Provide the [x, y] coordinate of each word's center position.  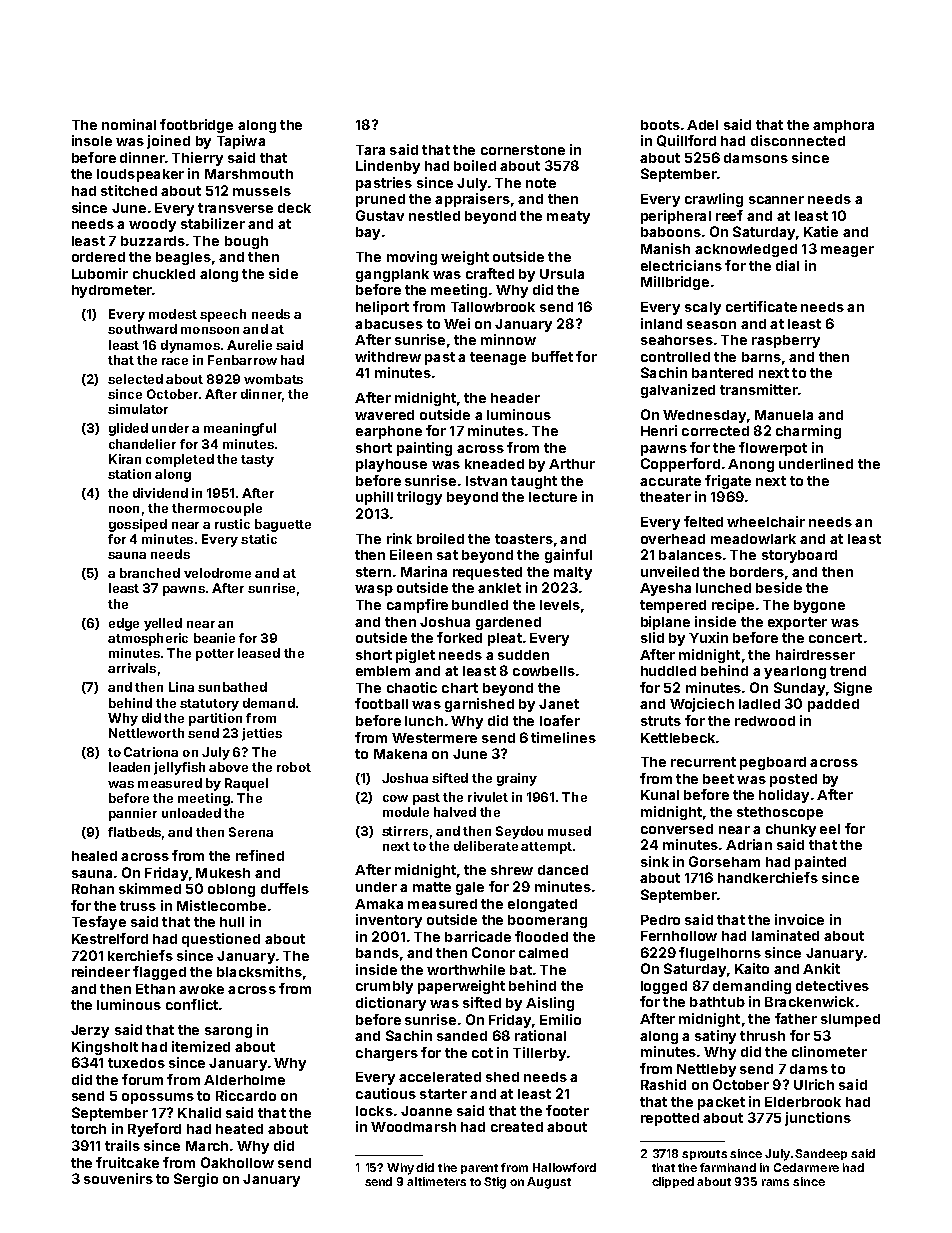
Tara [370, 150]
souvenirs [118, 1178]
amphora [843, 126]
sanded [462, 1036]
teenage [498, 358]
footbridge [196, 126]
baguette [283, 525]
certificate [761, 306]
